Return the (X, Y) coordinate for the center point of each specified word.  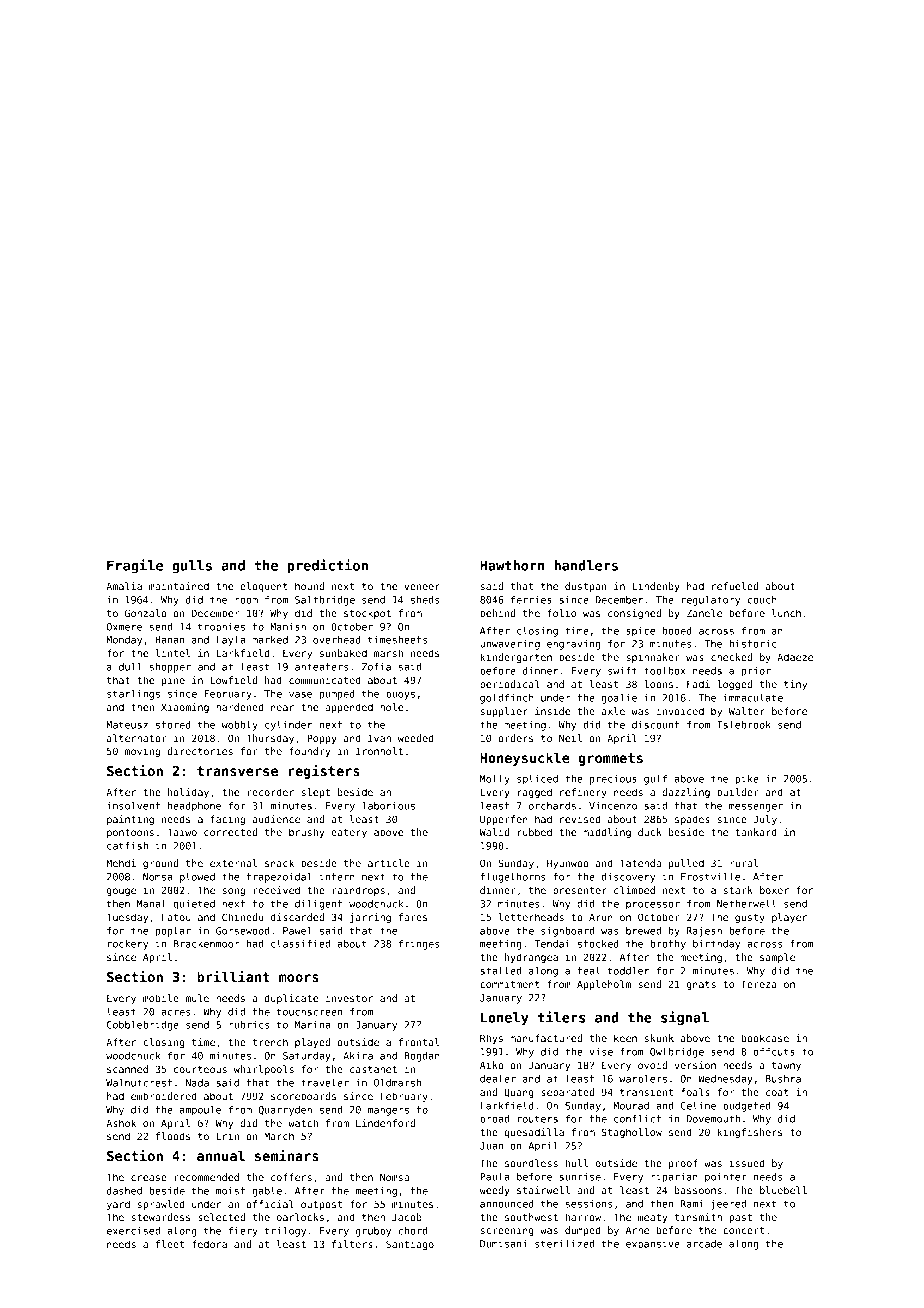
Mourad (631, 1106)
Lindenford (385, 1123)
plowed (197, 878)
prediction (327, 566)
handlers (586, 565)
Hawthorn (512, 565)
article (389, 863)
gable (267, 1192)
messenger (756, 808)
